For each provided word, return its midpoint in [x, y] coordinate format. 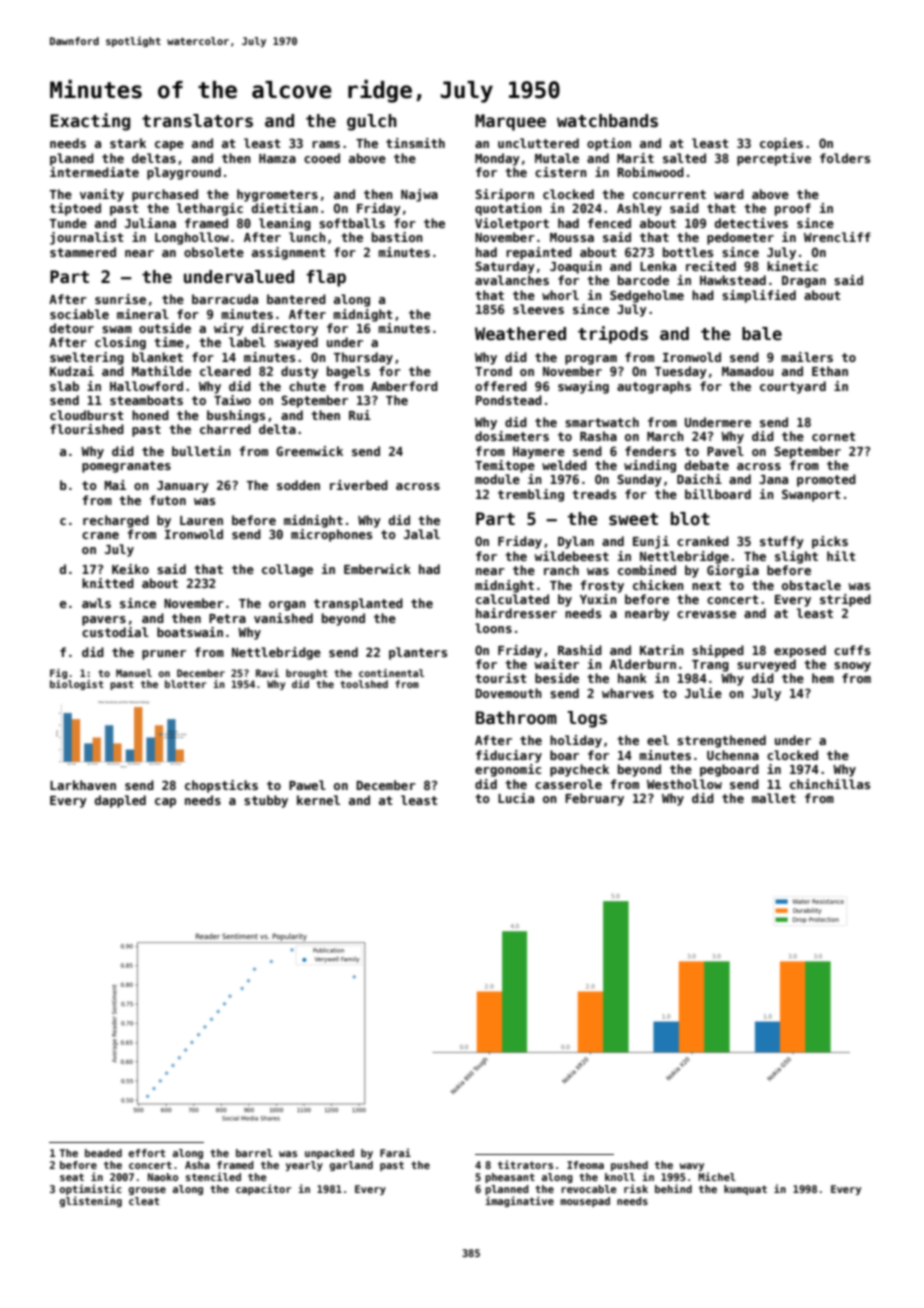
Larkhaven [83, 785]
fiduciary [509, 756]
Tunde [68, 223]
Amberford [404, 386]
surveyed [766, 665]
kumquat [745, 1190]
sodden [298, 485]
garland [351, 1166]
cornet [834, 436]
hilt [841, 556]
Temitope [505, 466]
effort [146, 1153]
